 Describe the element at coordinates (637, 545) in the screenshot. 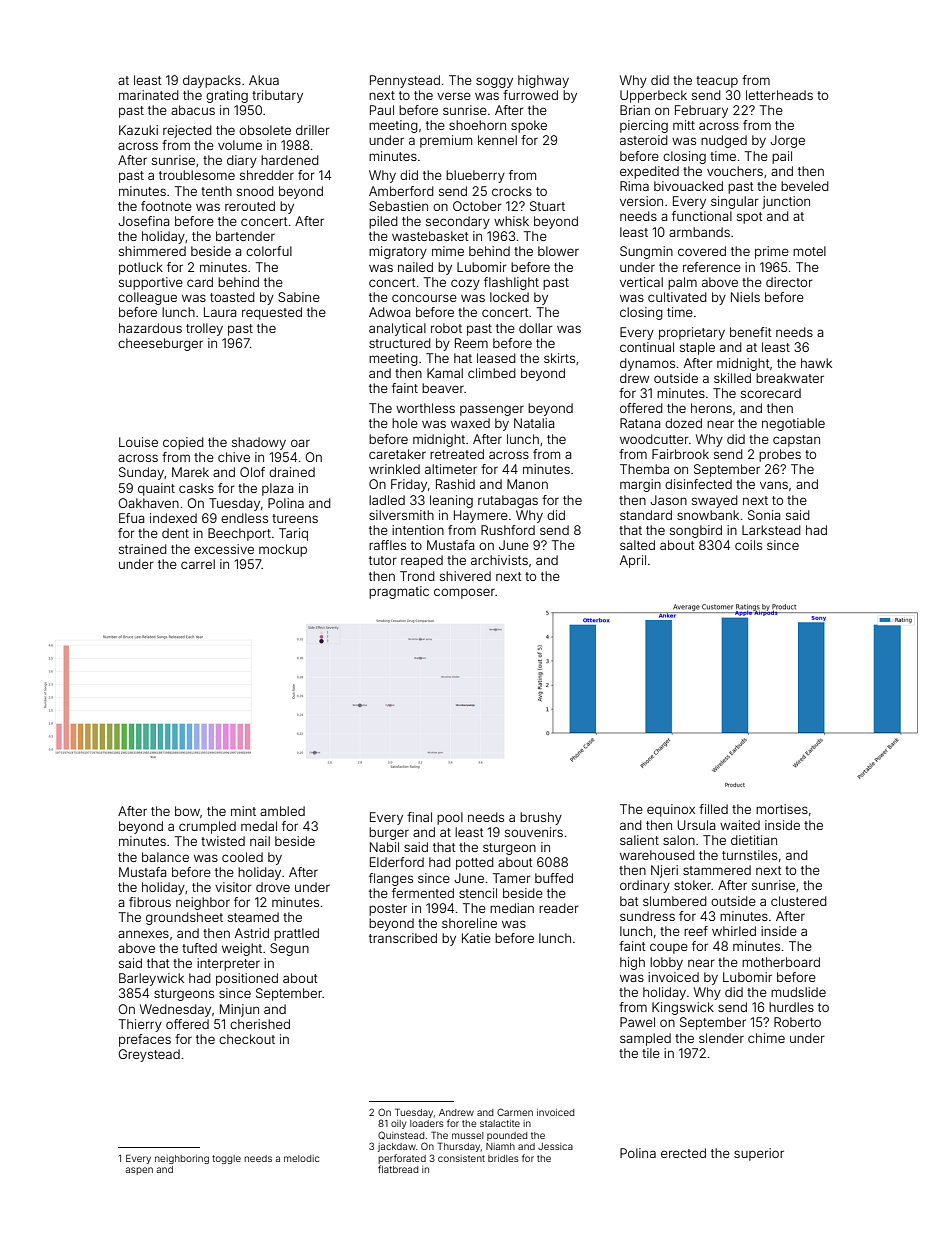

I see `salted` at that location.
